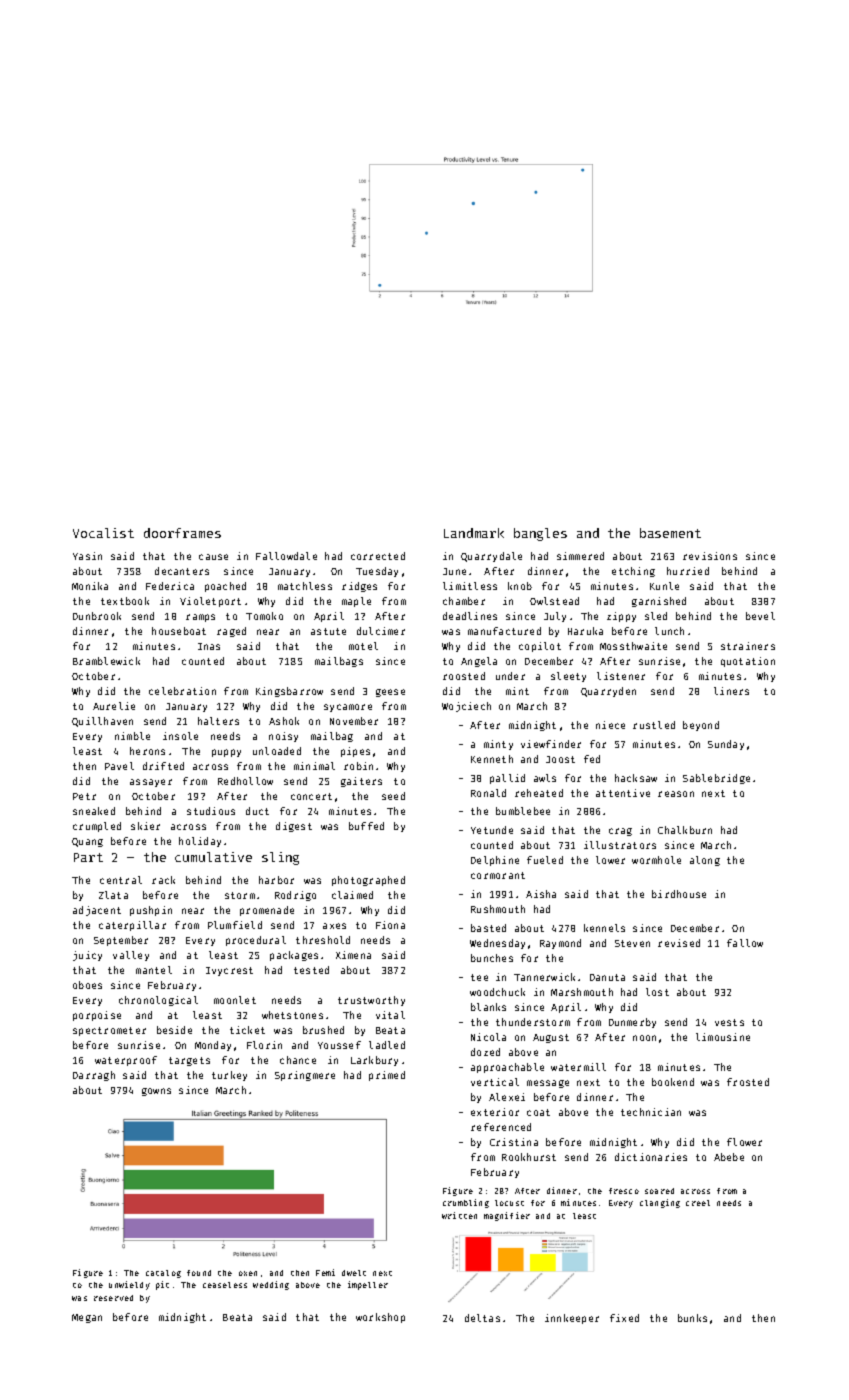 Image resolution: width=849 pixels, height=1400 pixels. Describe the element at coordinates (245, 781) in the screenshot. I see `Redhollow` at that location.
